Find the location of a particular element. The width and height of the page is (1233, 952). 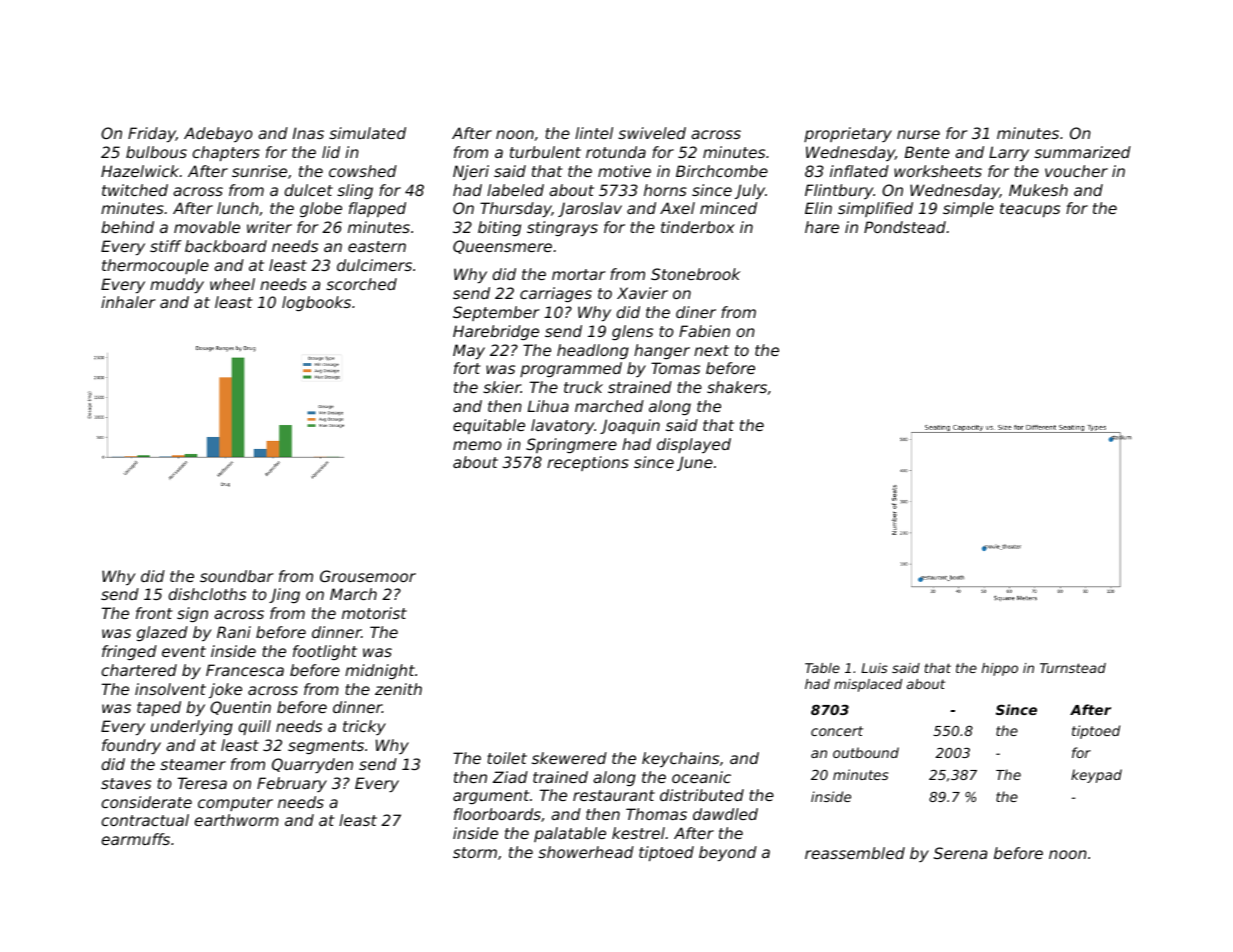

inflated is located at coordinates (859, 171).
